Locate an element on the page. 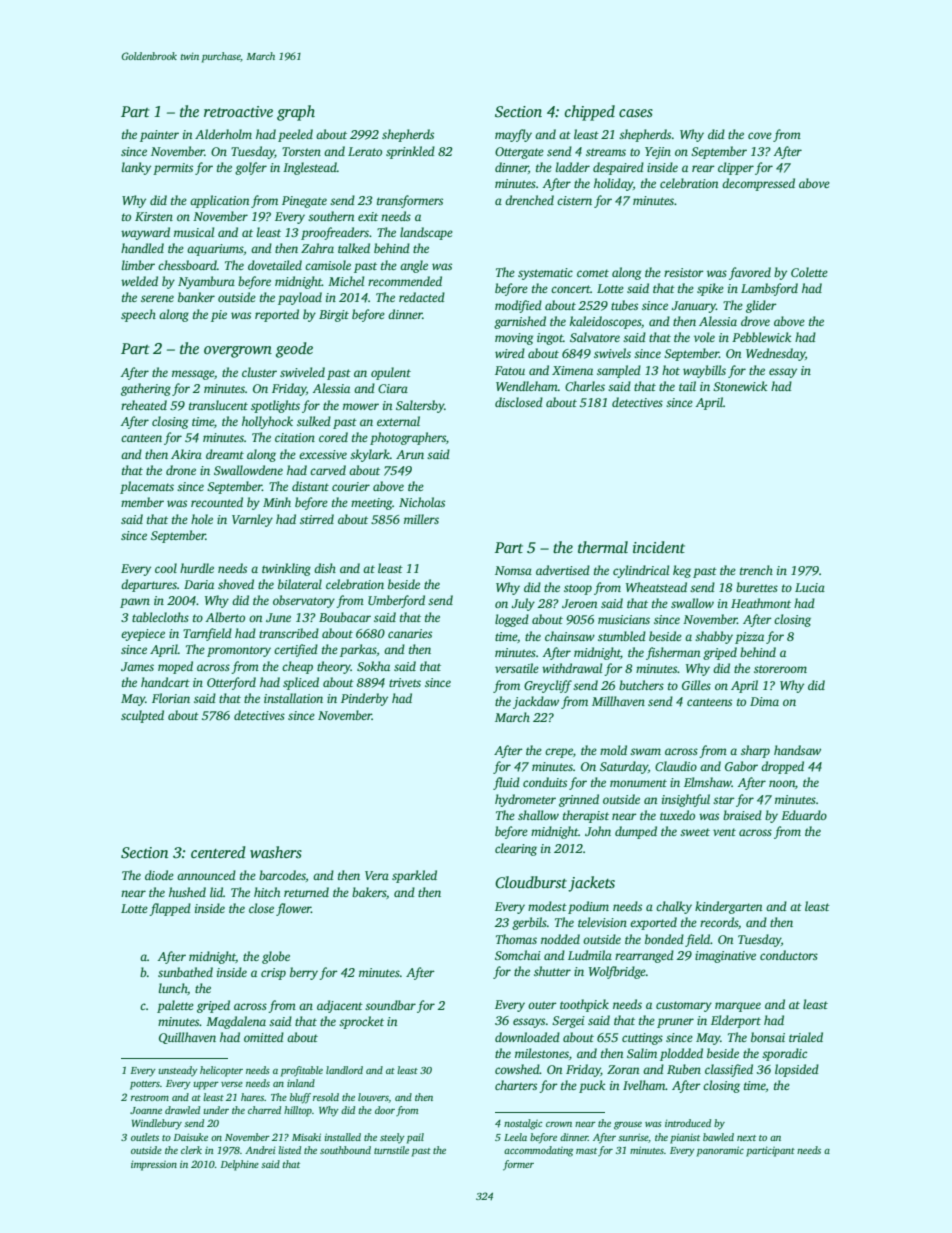 Image resolution: width=952 pixels, height=1233 pixels. Saltersby is located at coordinates (420, 406).
